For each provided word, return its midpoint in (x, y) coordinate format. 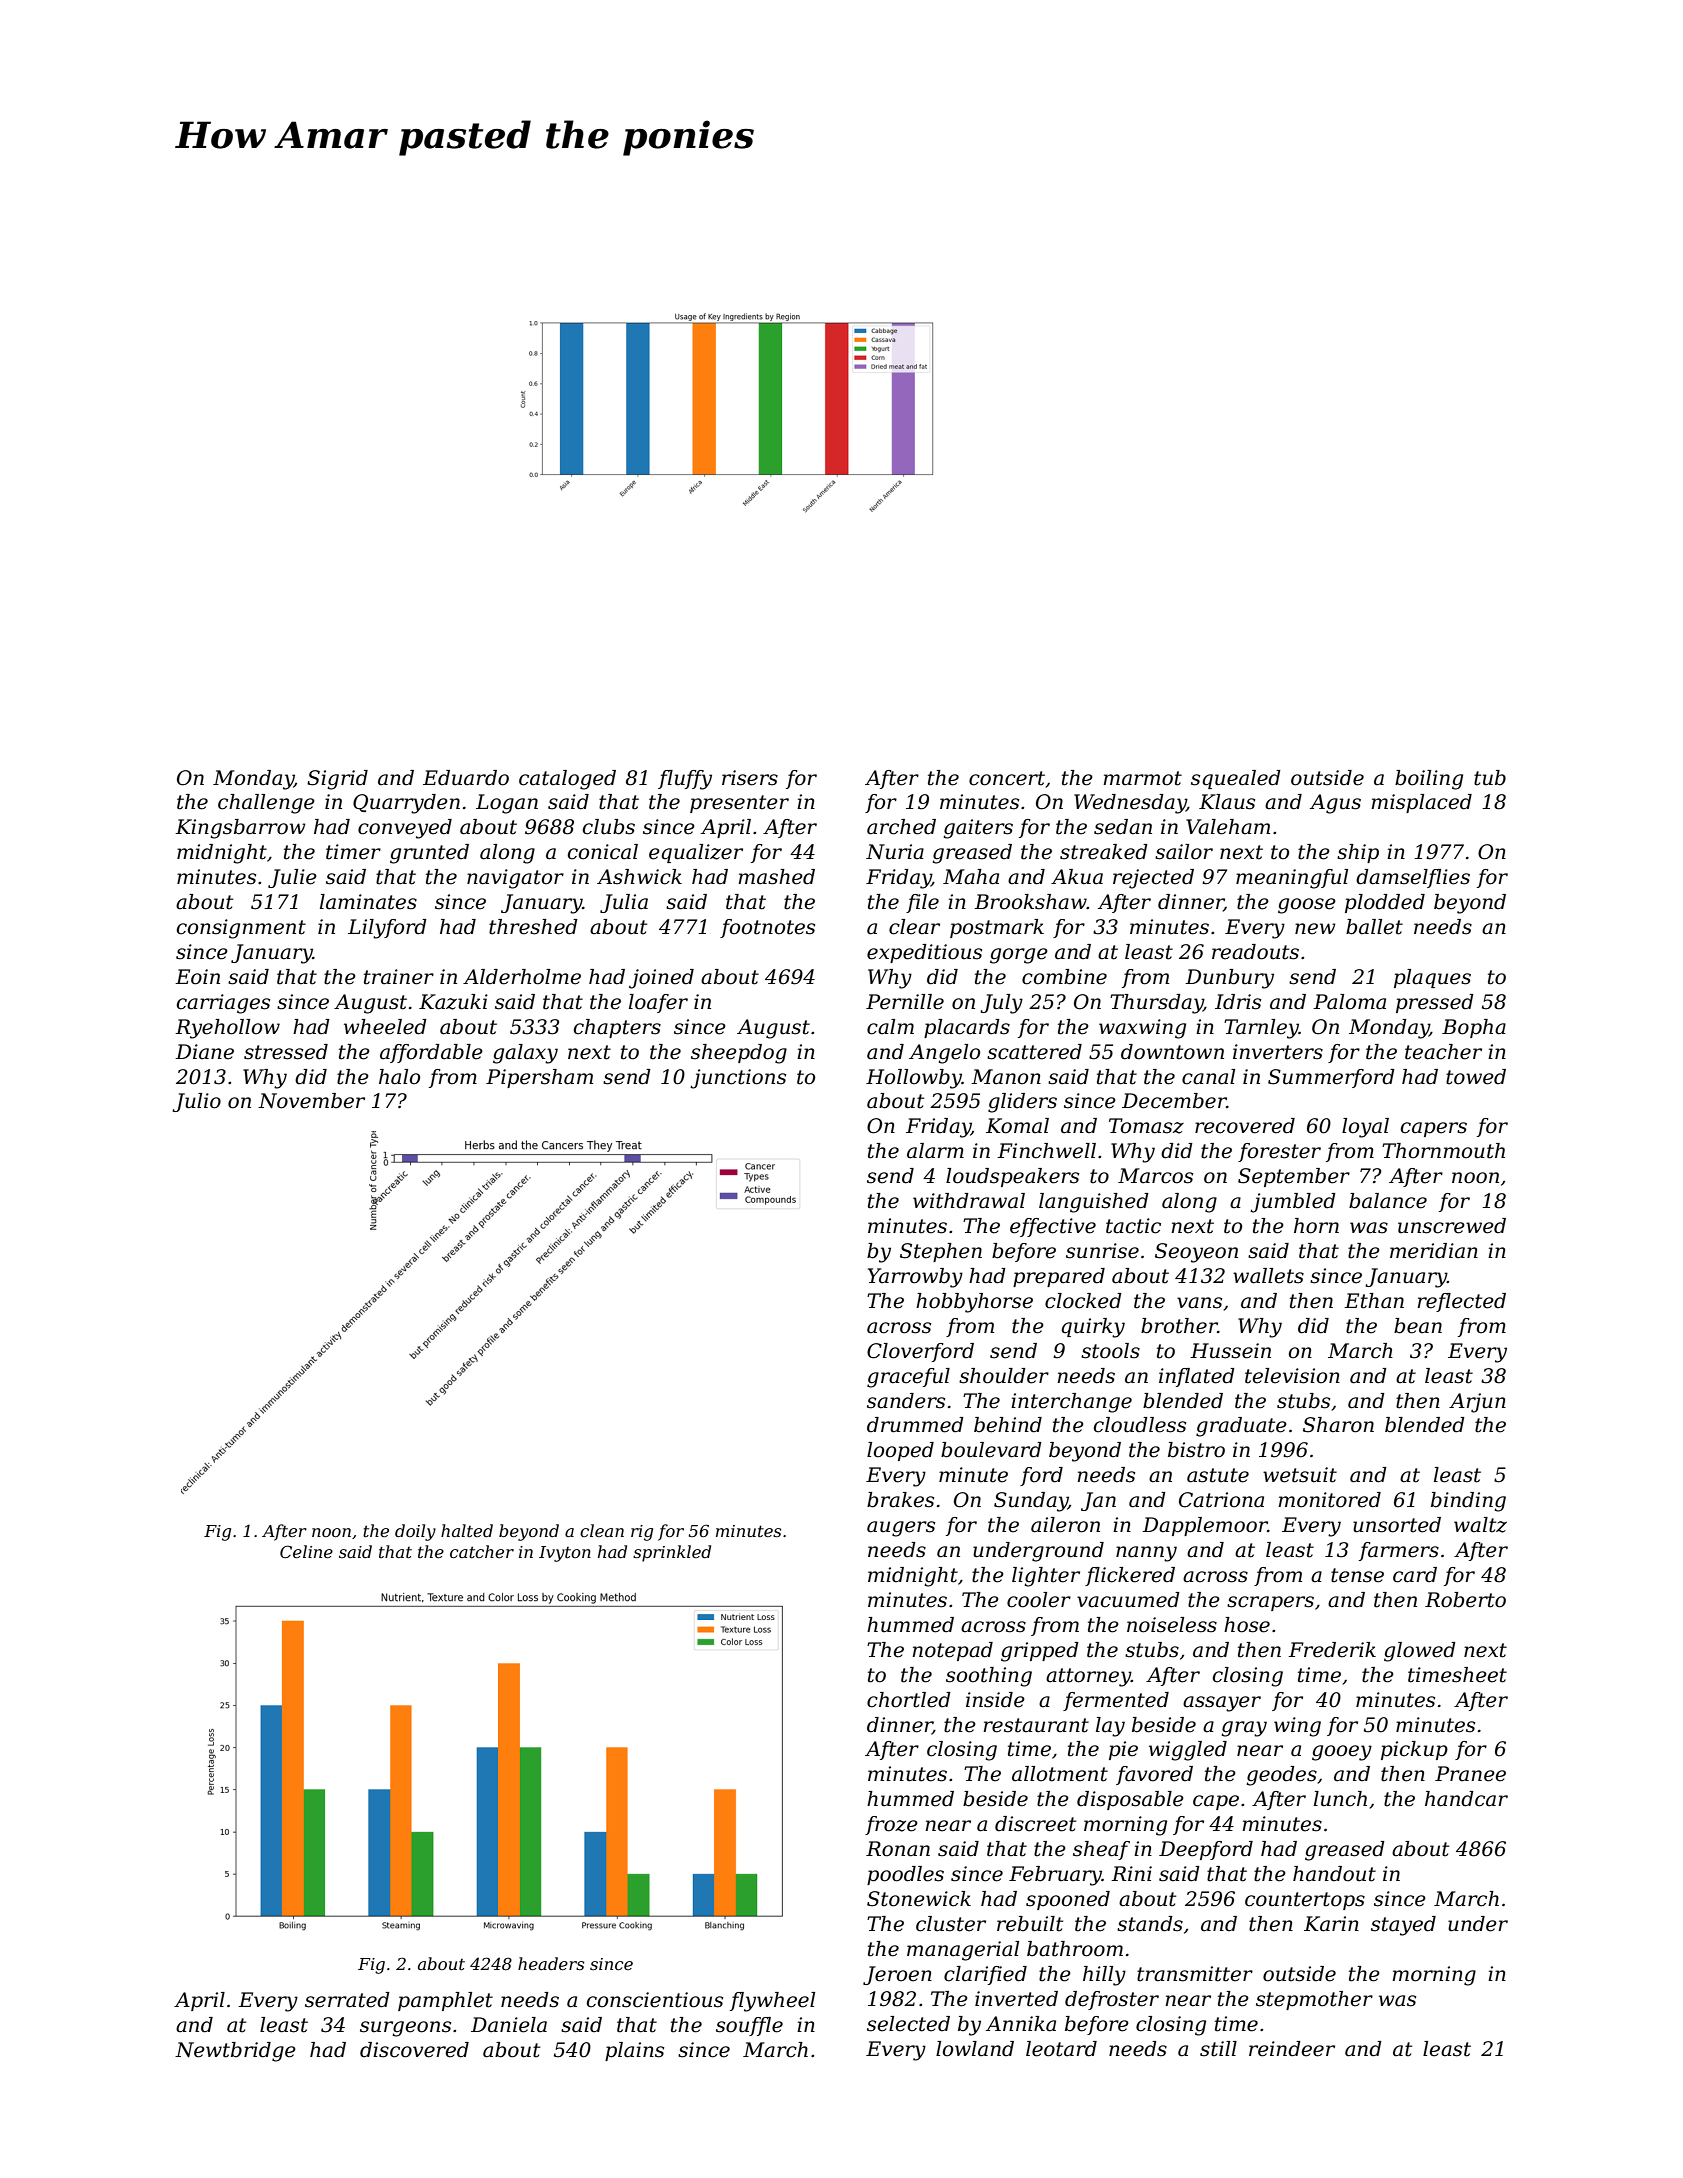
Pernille (905, 1002)
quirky (1093, 1328)
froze (891, 1825)
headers (551, 1963)
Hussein (1230, 1351)
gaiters (978, 829)
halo (399, 1077)
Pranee (1470, 1774)
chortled (909, 1700)
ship (1358, 853)
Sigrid (337, 780)
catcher (482, 1551)
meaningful (1292, 879)
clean (602, 1530)
